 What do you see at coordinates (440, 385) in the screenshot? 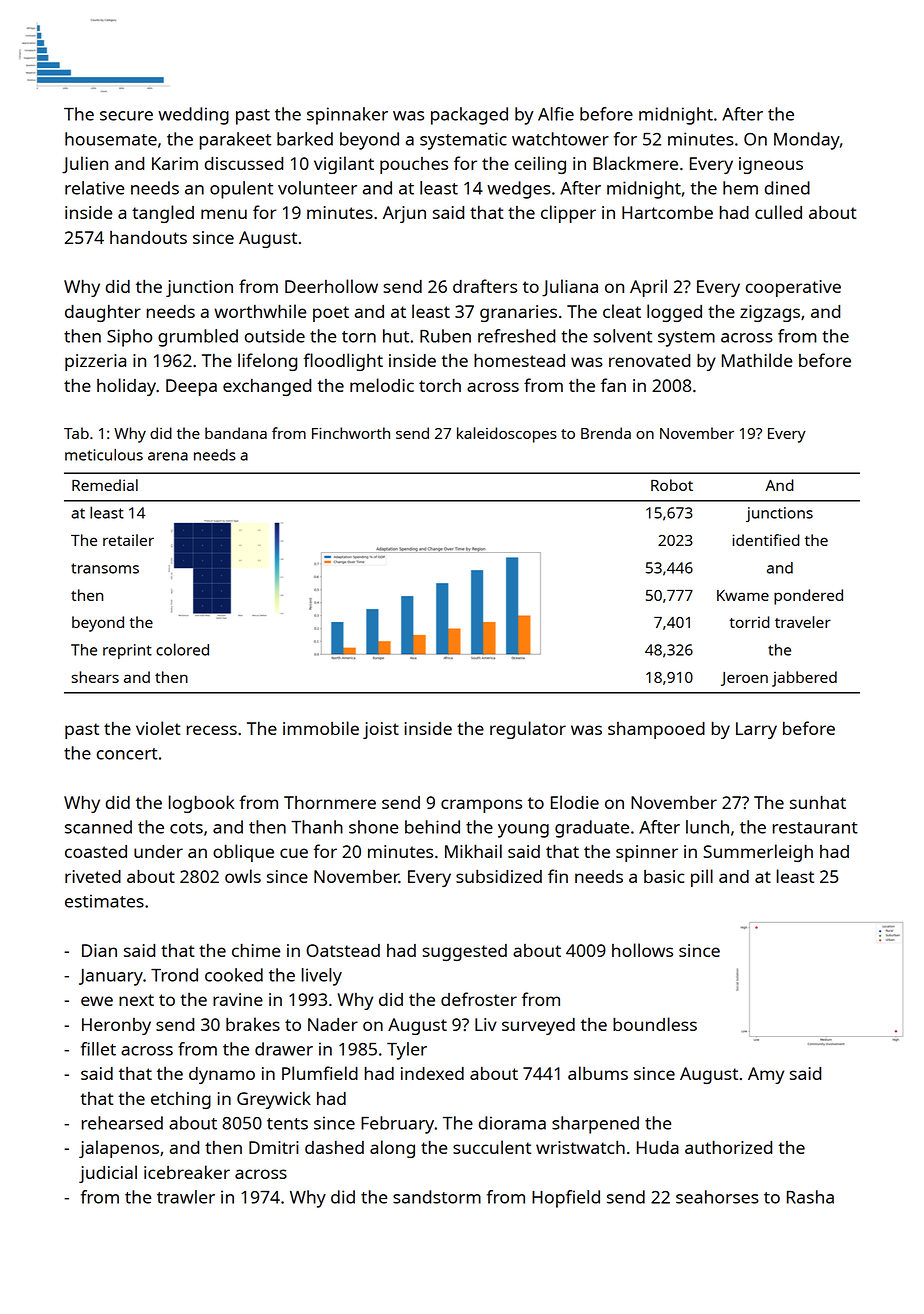
I see `torch` at bounding box center [440, 385].
